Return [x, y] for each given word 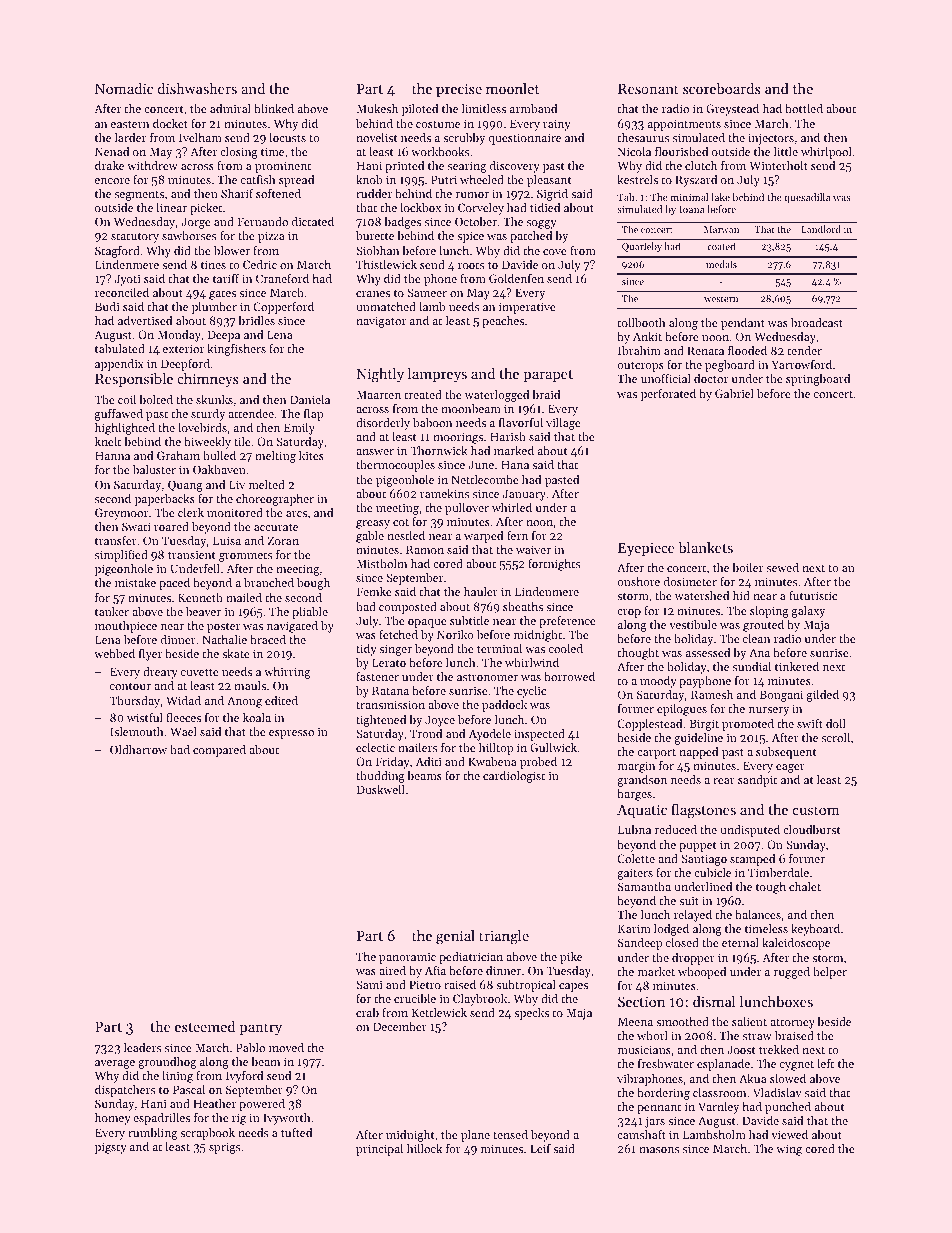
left [825, 1063]
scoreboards [722, 88]
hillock [424, 1148]
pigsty [111, 1148]
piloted [420, 110]
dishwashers [197, 88]
